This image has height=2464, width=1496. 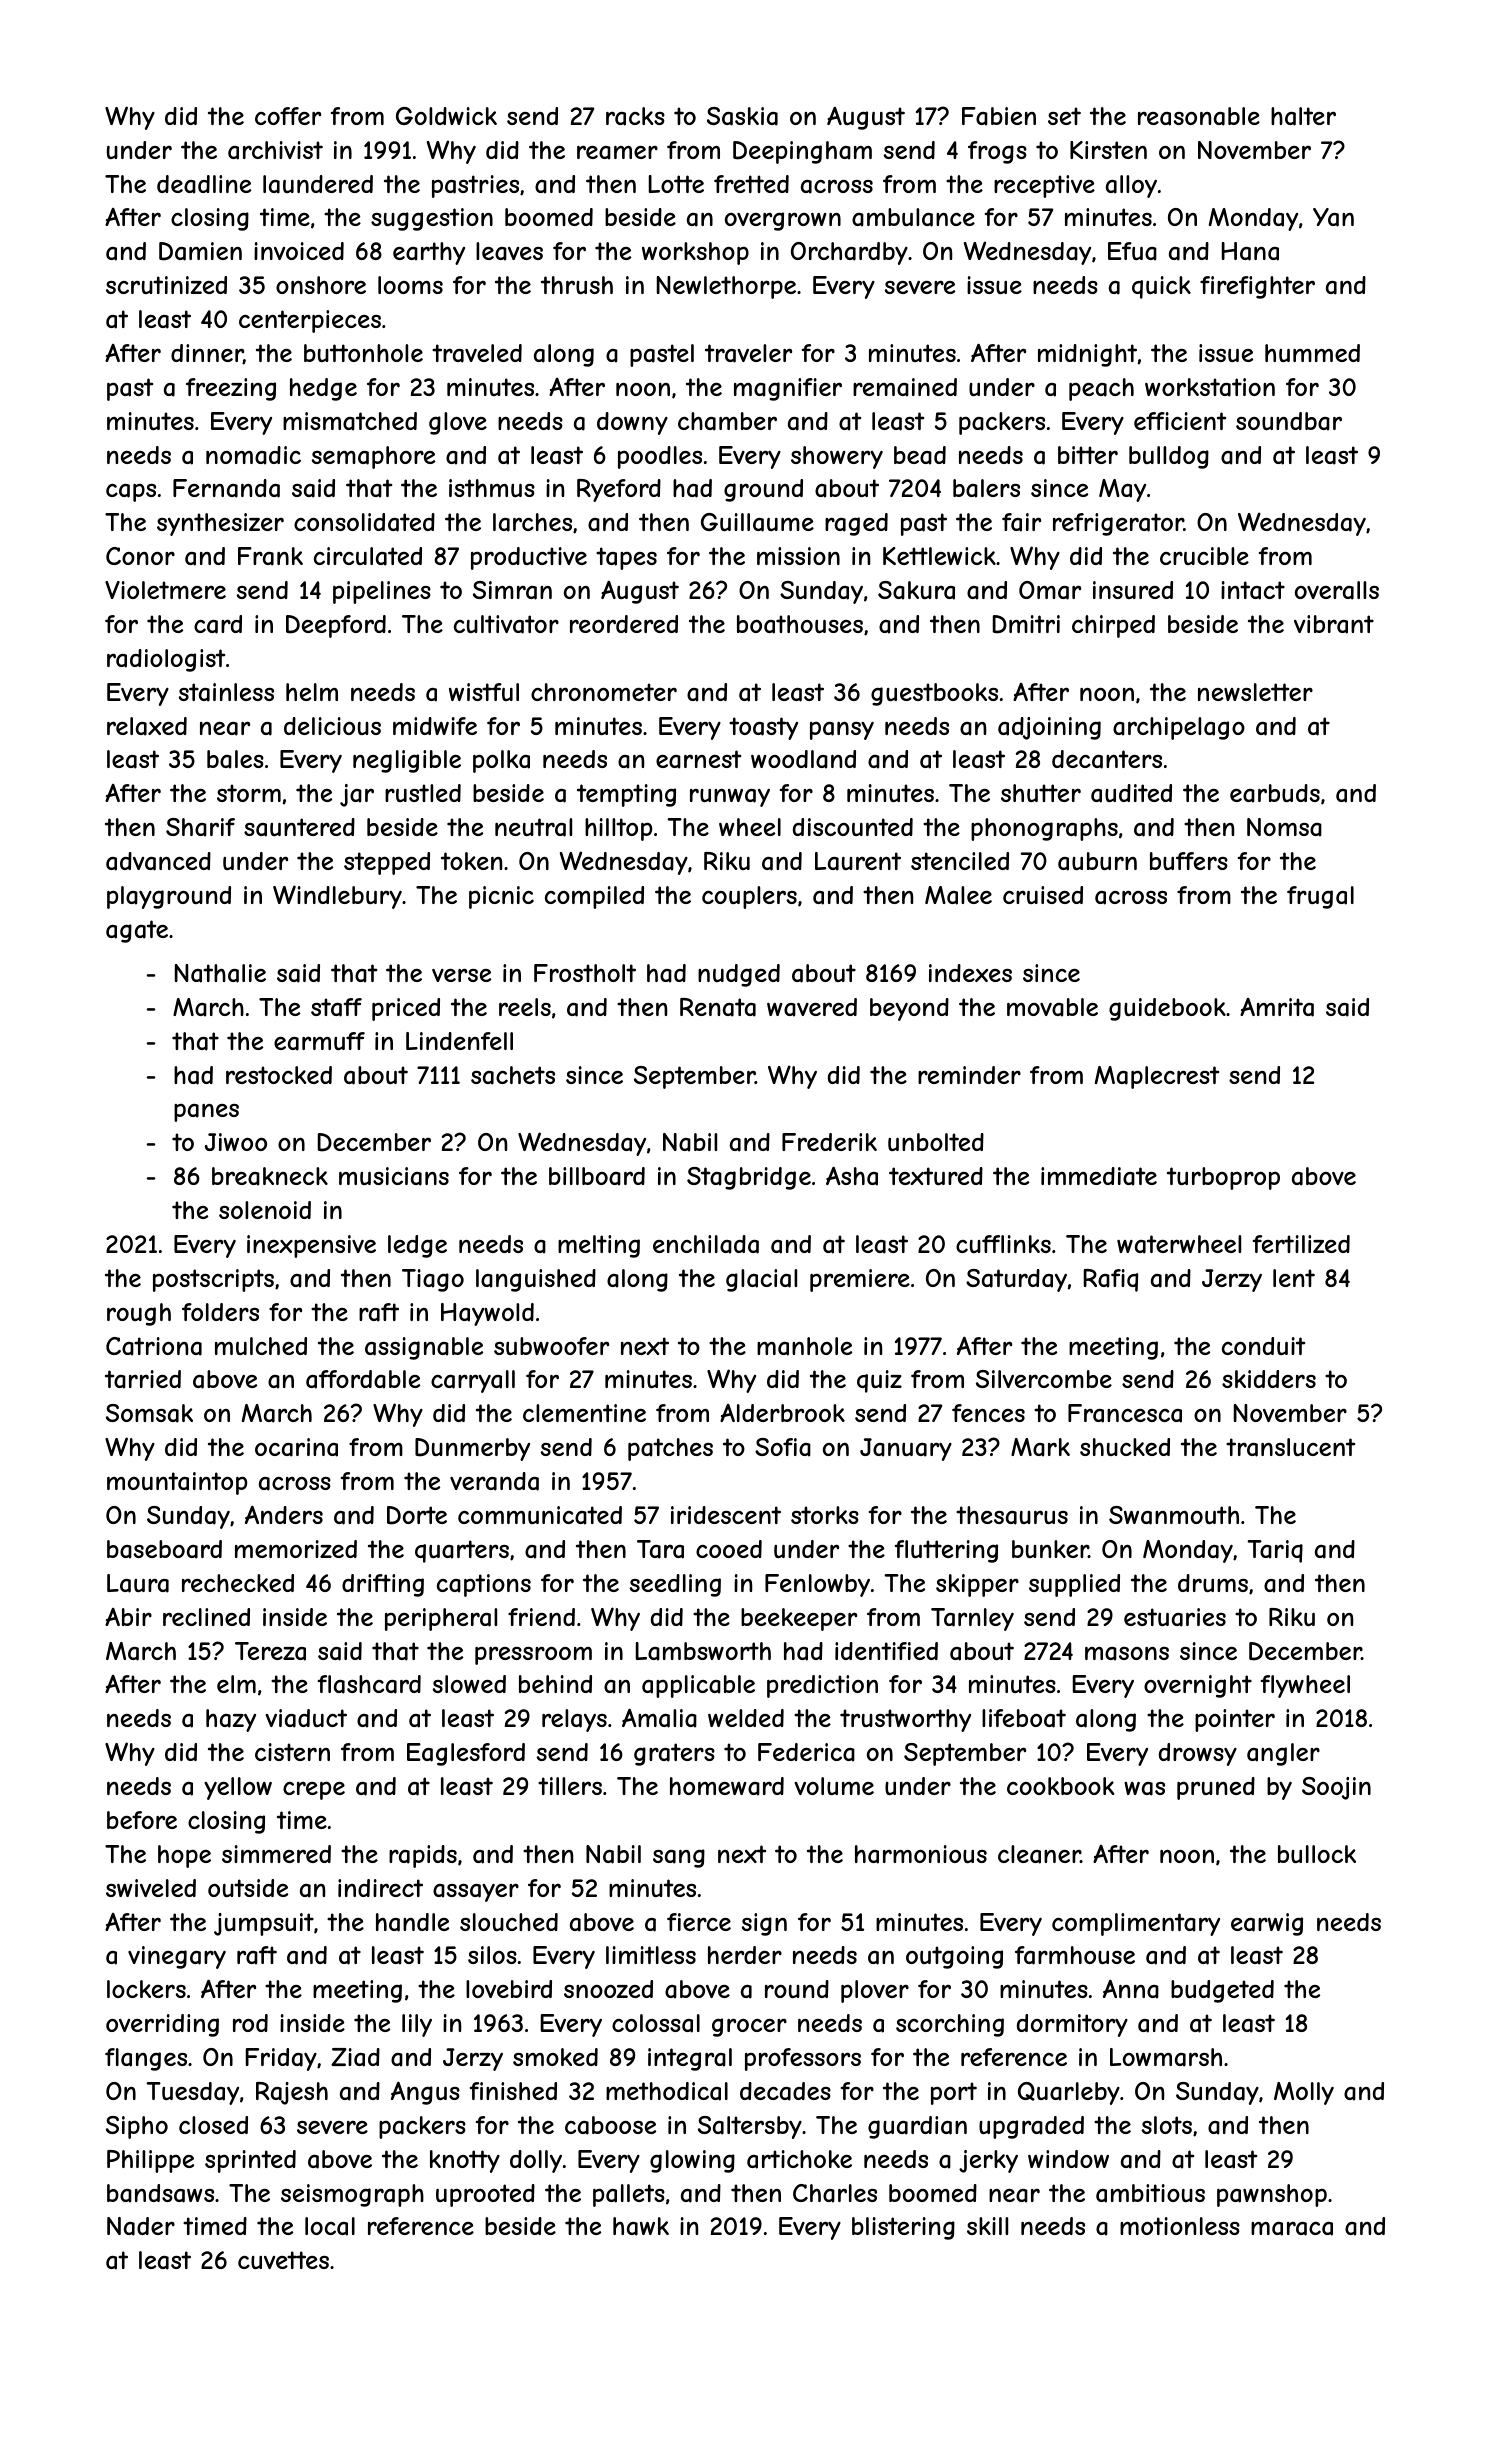 I want to click on Lindenfell, so click(x=459, y=1041).
